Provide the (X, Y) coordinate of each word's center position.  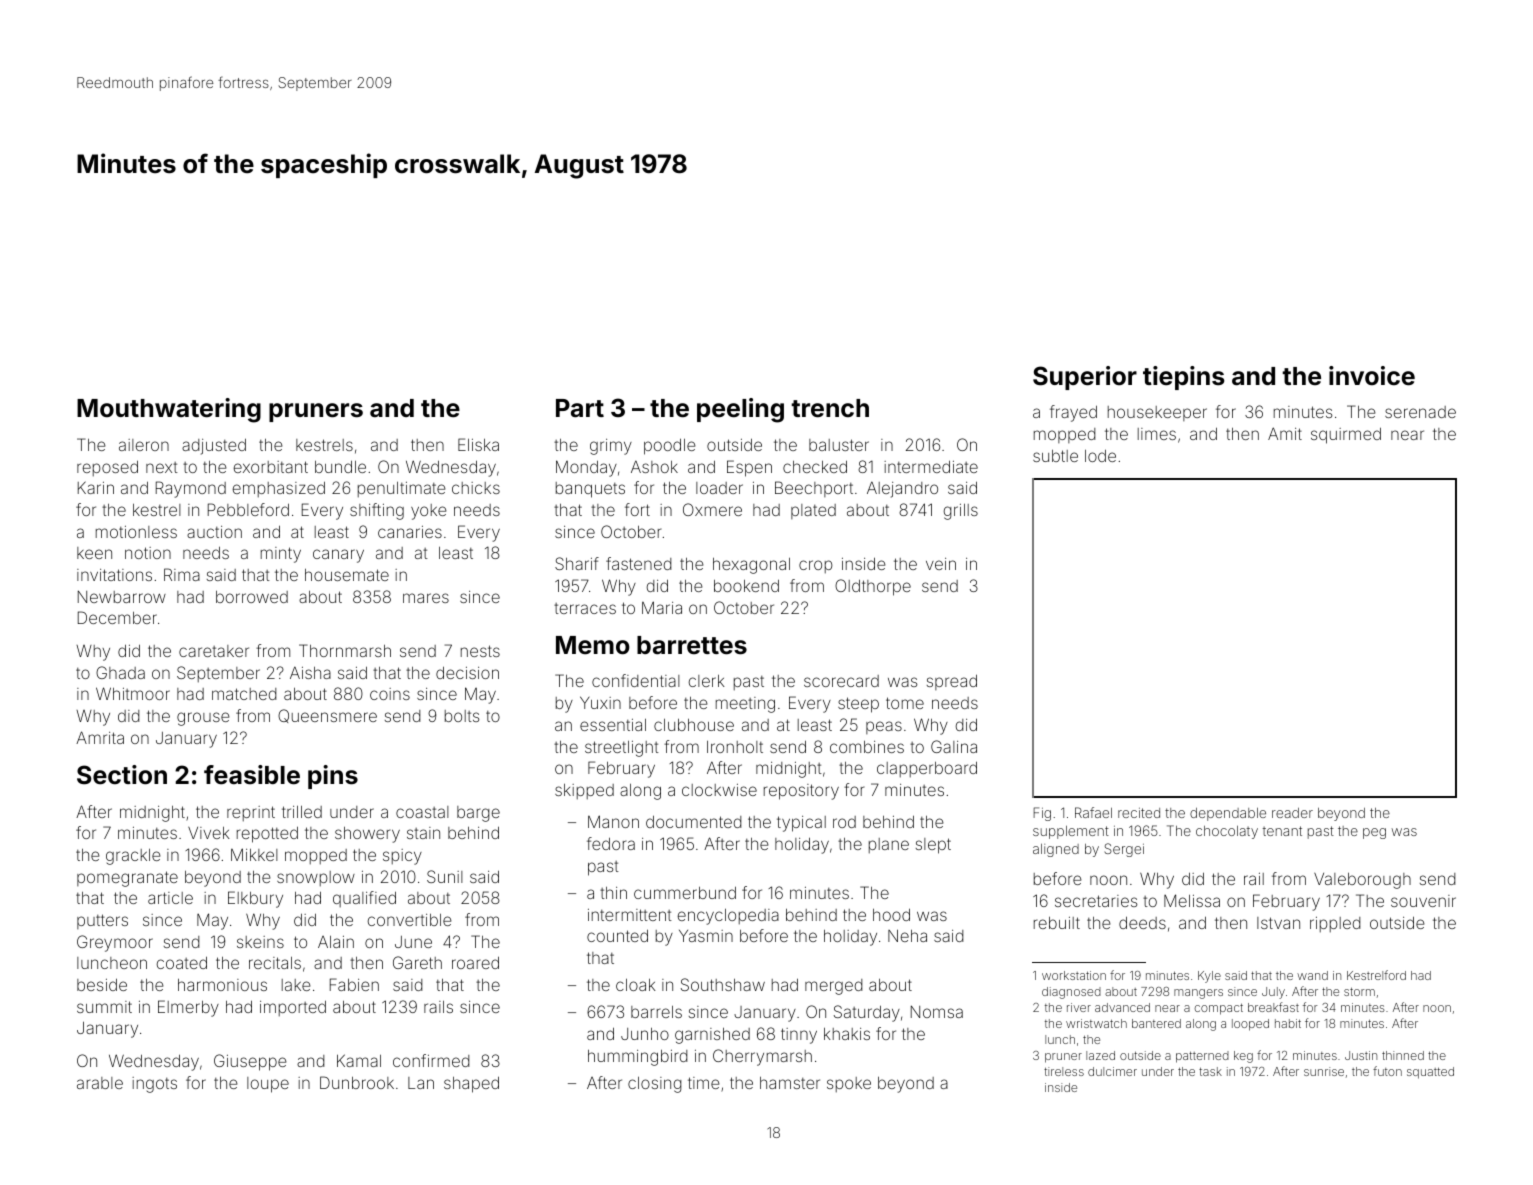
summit (104, 1007)
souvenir (1423, 901)
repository (801, 792)
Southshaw (723, 984)
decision (467, 672)
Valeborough (1362, 881)
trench (830, 408)
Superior (1085, 378)
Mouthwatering (169, 410)
